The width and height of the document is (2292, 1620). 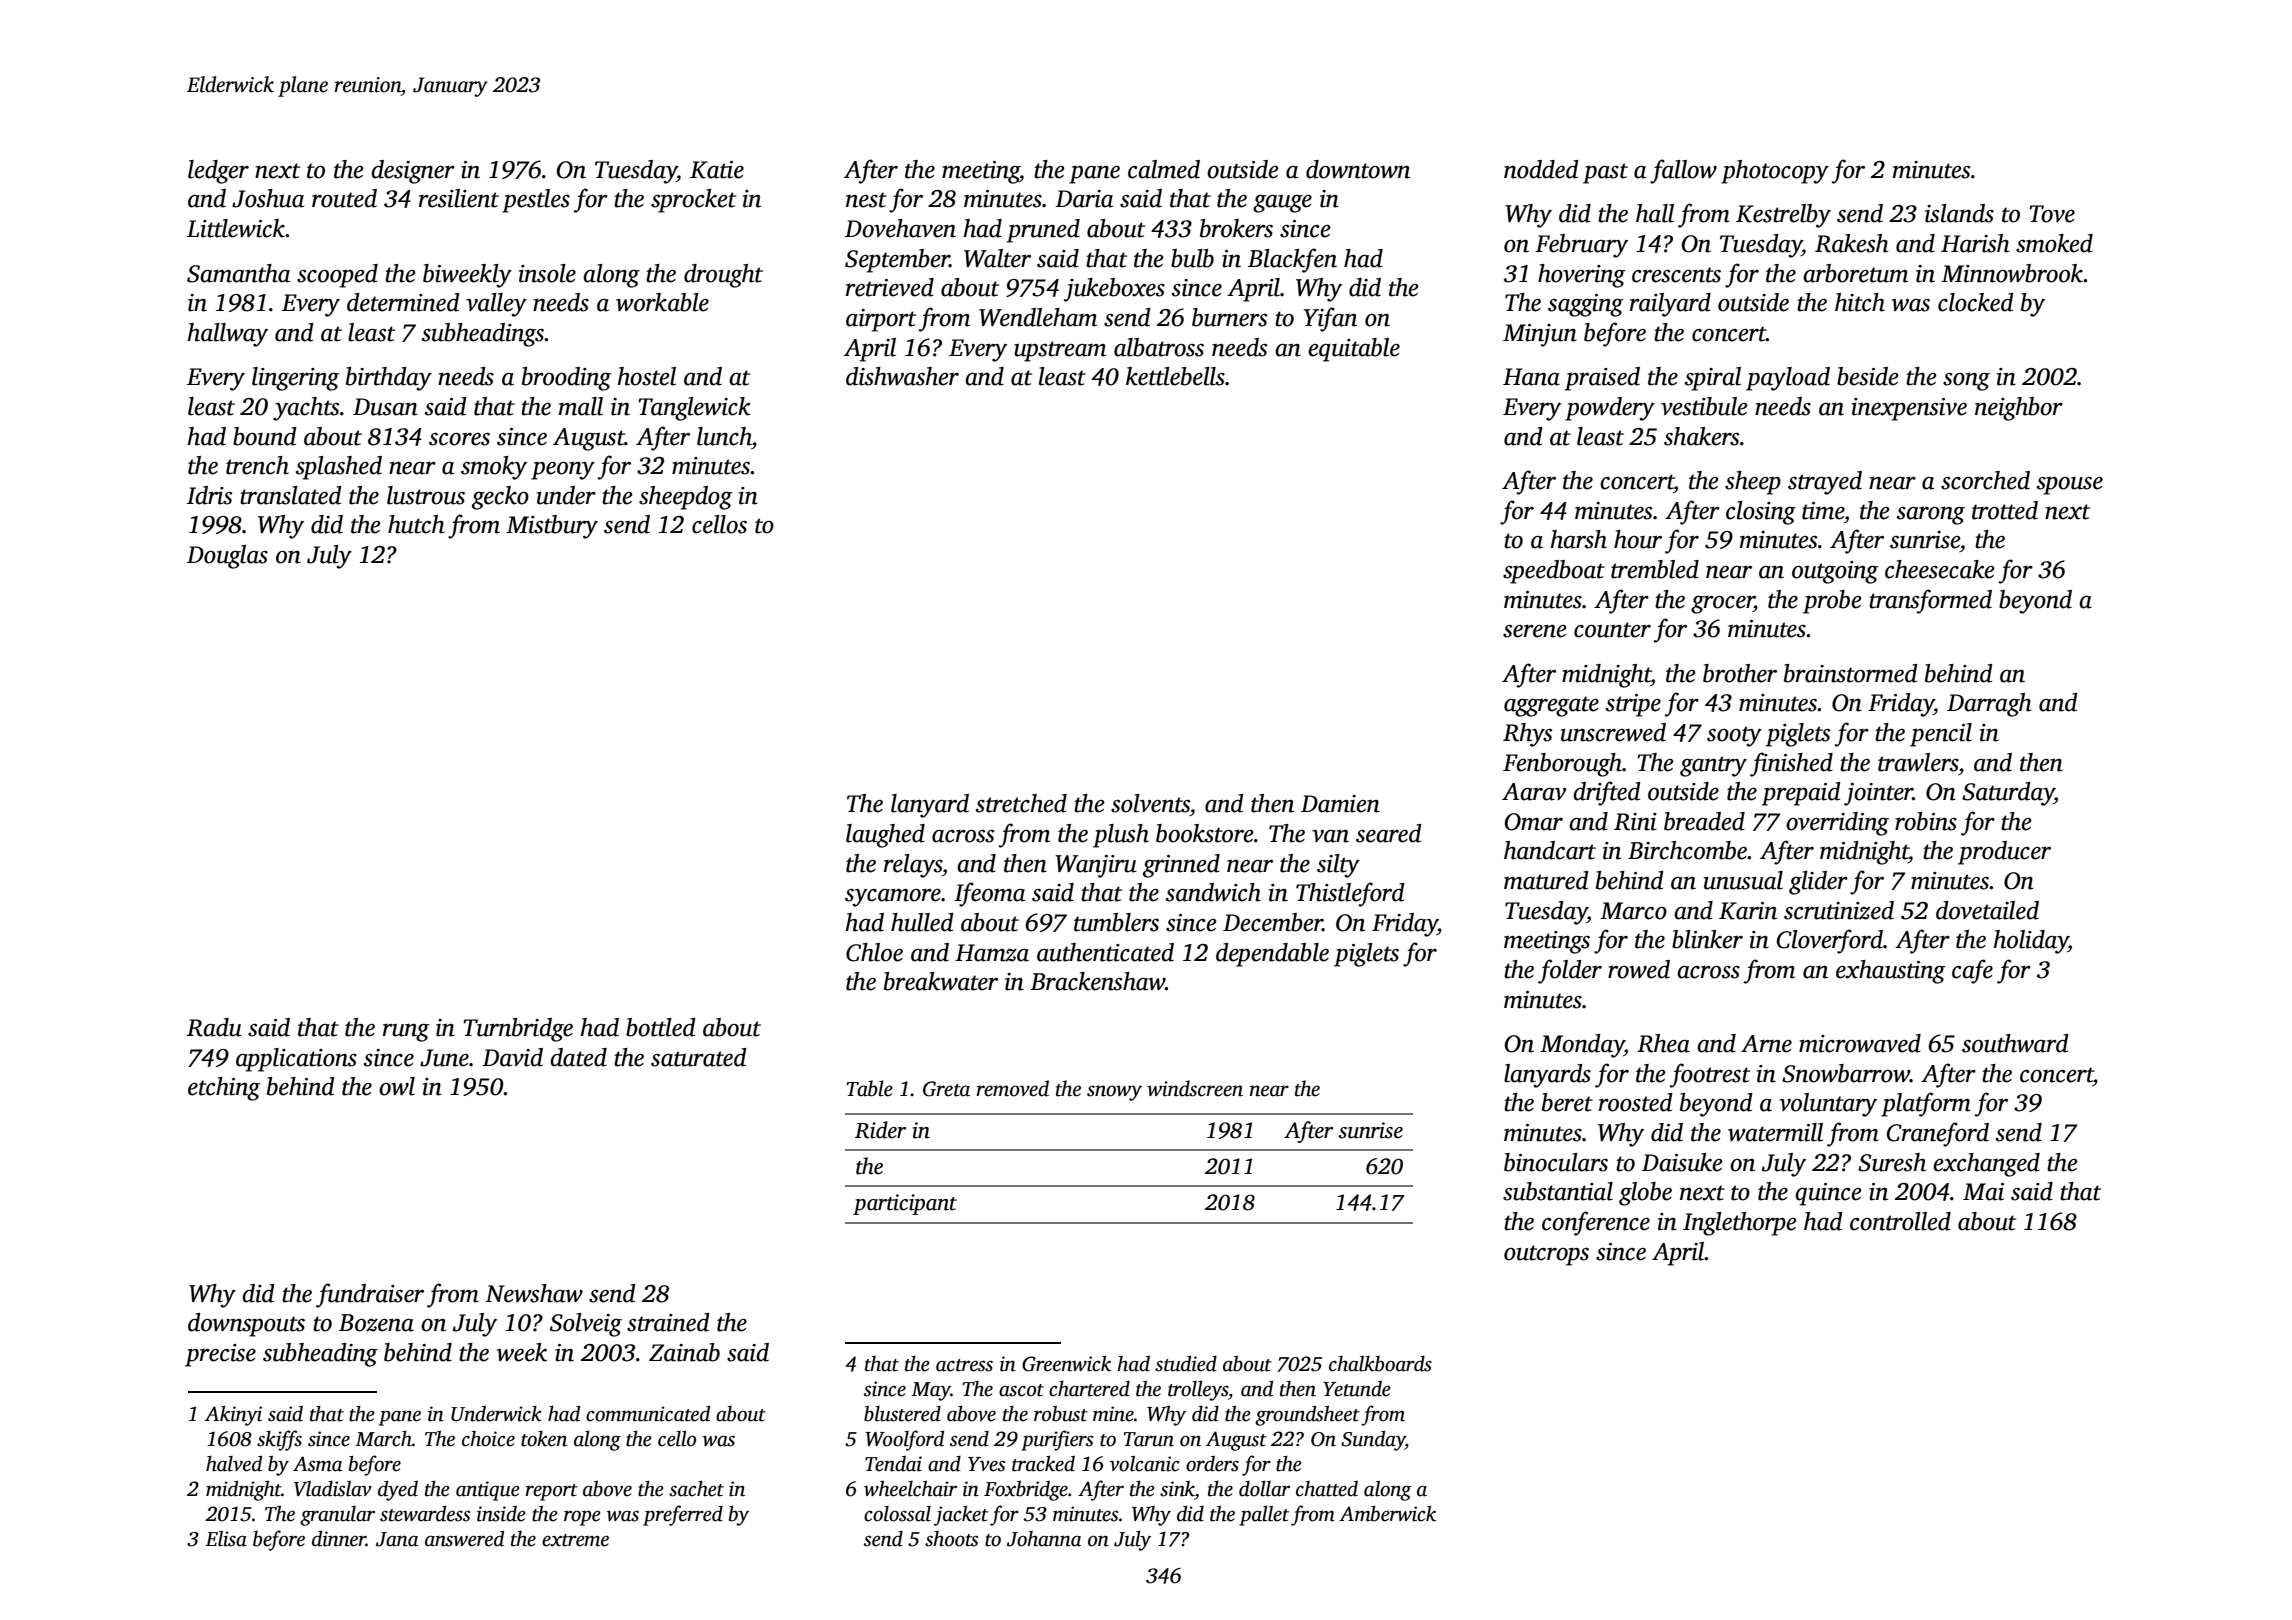 What do you see at coordinates (885, 836) in the document?
I see `laughed` at bounding box center [885, 836].
